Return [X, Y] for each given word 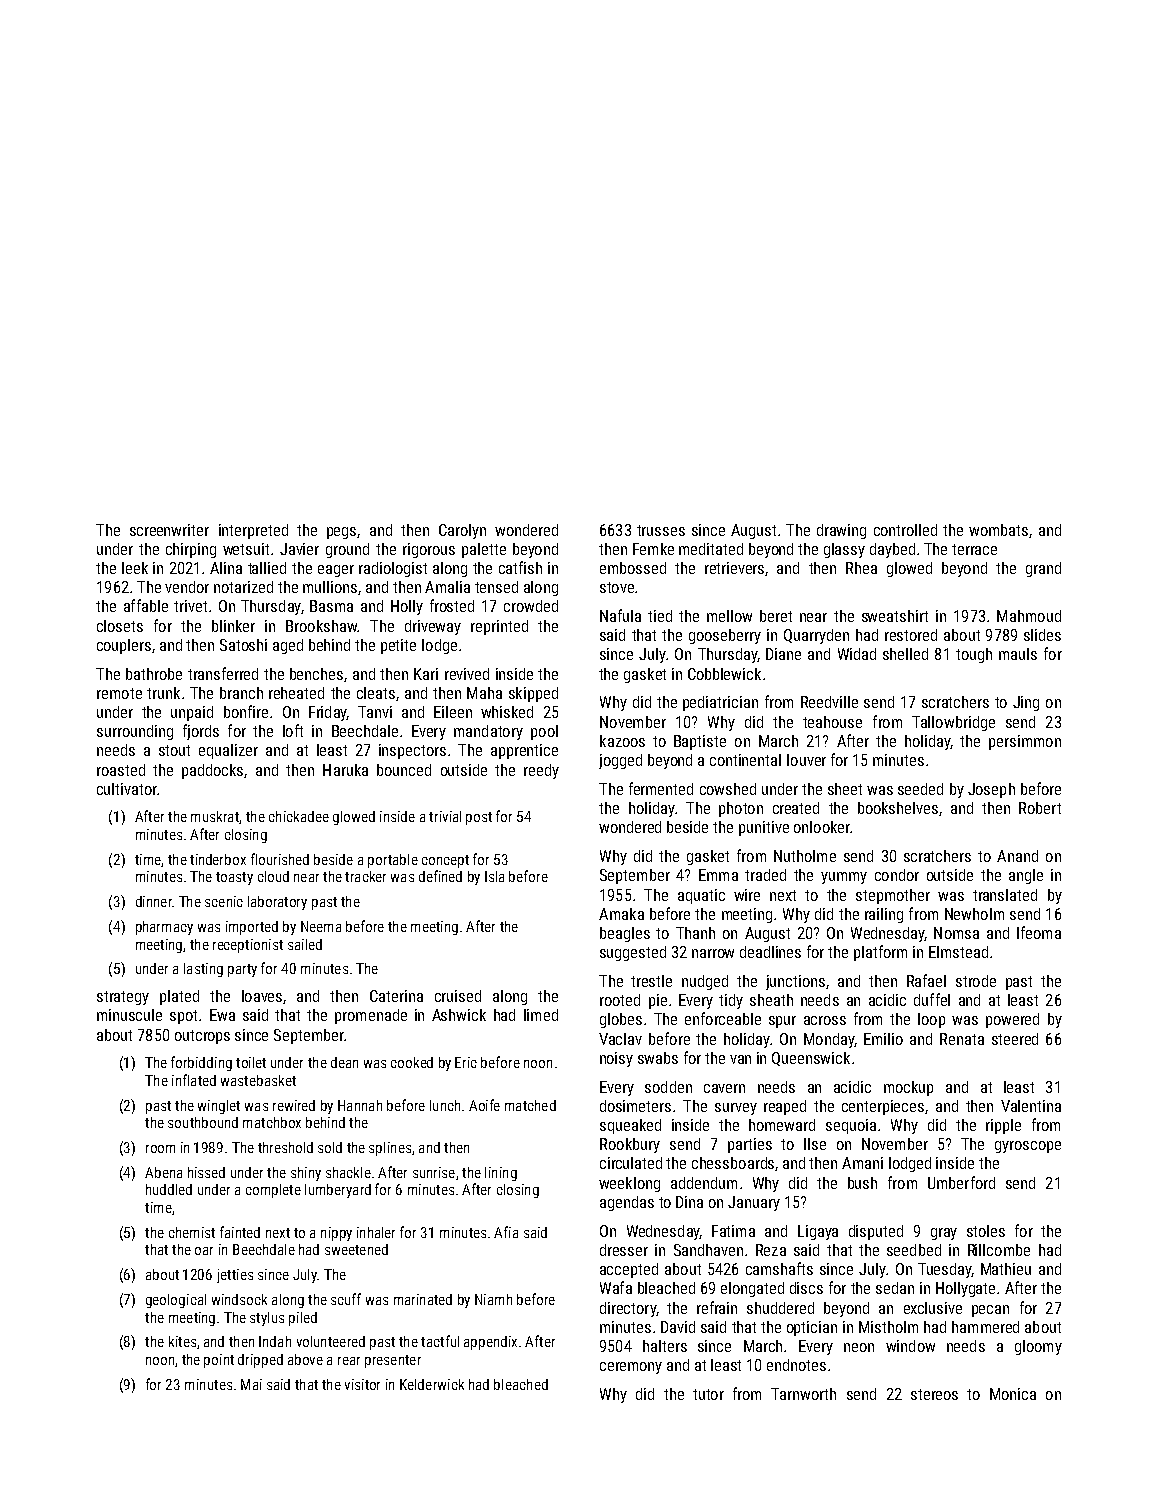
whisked [507, 712]
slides [1042, 635]
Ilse [815, 1144]
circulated [631, 1163]
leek [135, 568]
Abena [163, 1172]
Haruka [345, 770]
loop [931, 1020]
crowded [531, 606]
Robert [1040, 808]
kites [182, 1341]
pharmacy [164, 928]
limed [541, 1015]
